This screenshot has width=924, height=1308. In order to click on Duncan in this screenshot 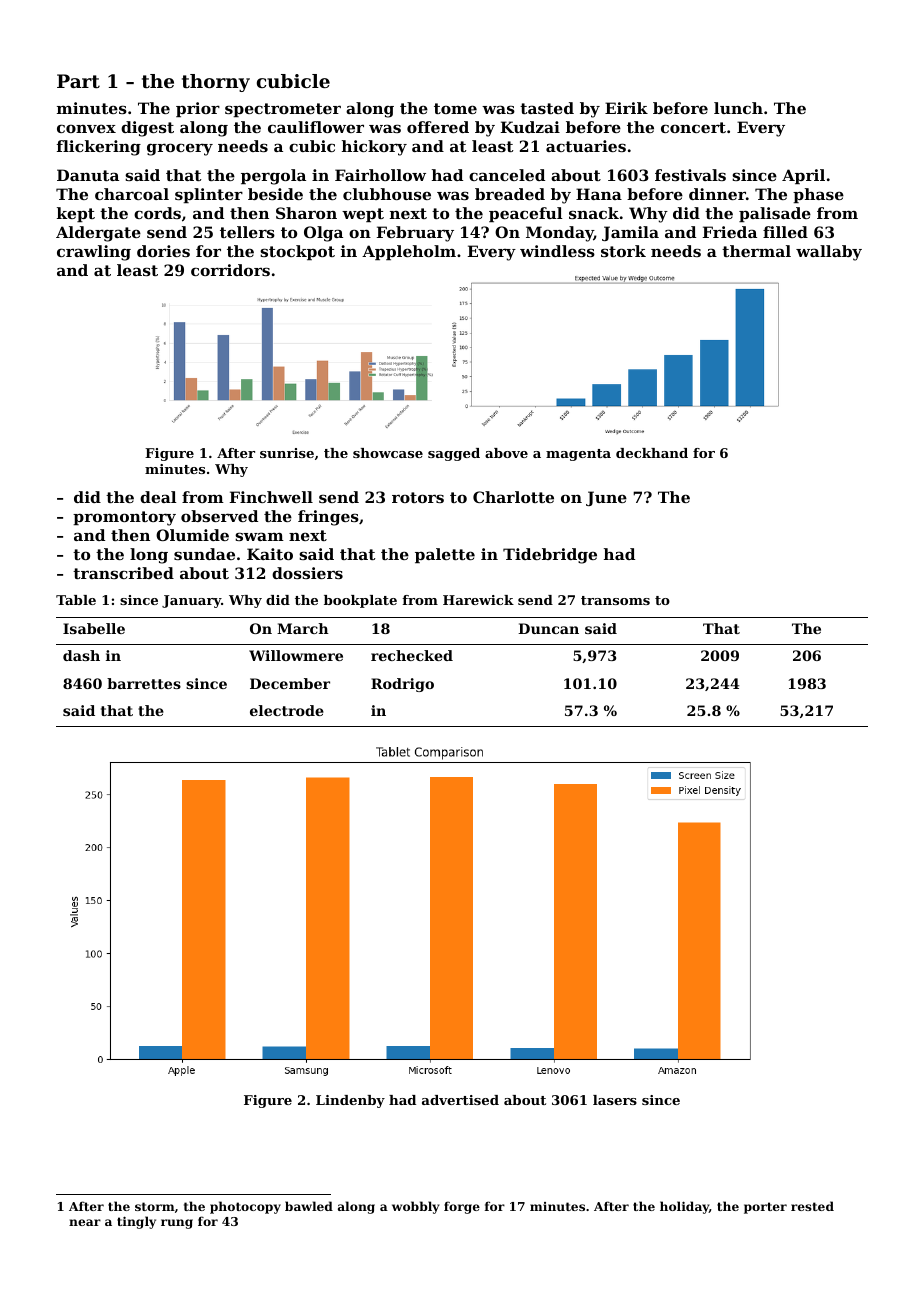, I will do `click(548, 628)`.
